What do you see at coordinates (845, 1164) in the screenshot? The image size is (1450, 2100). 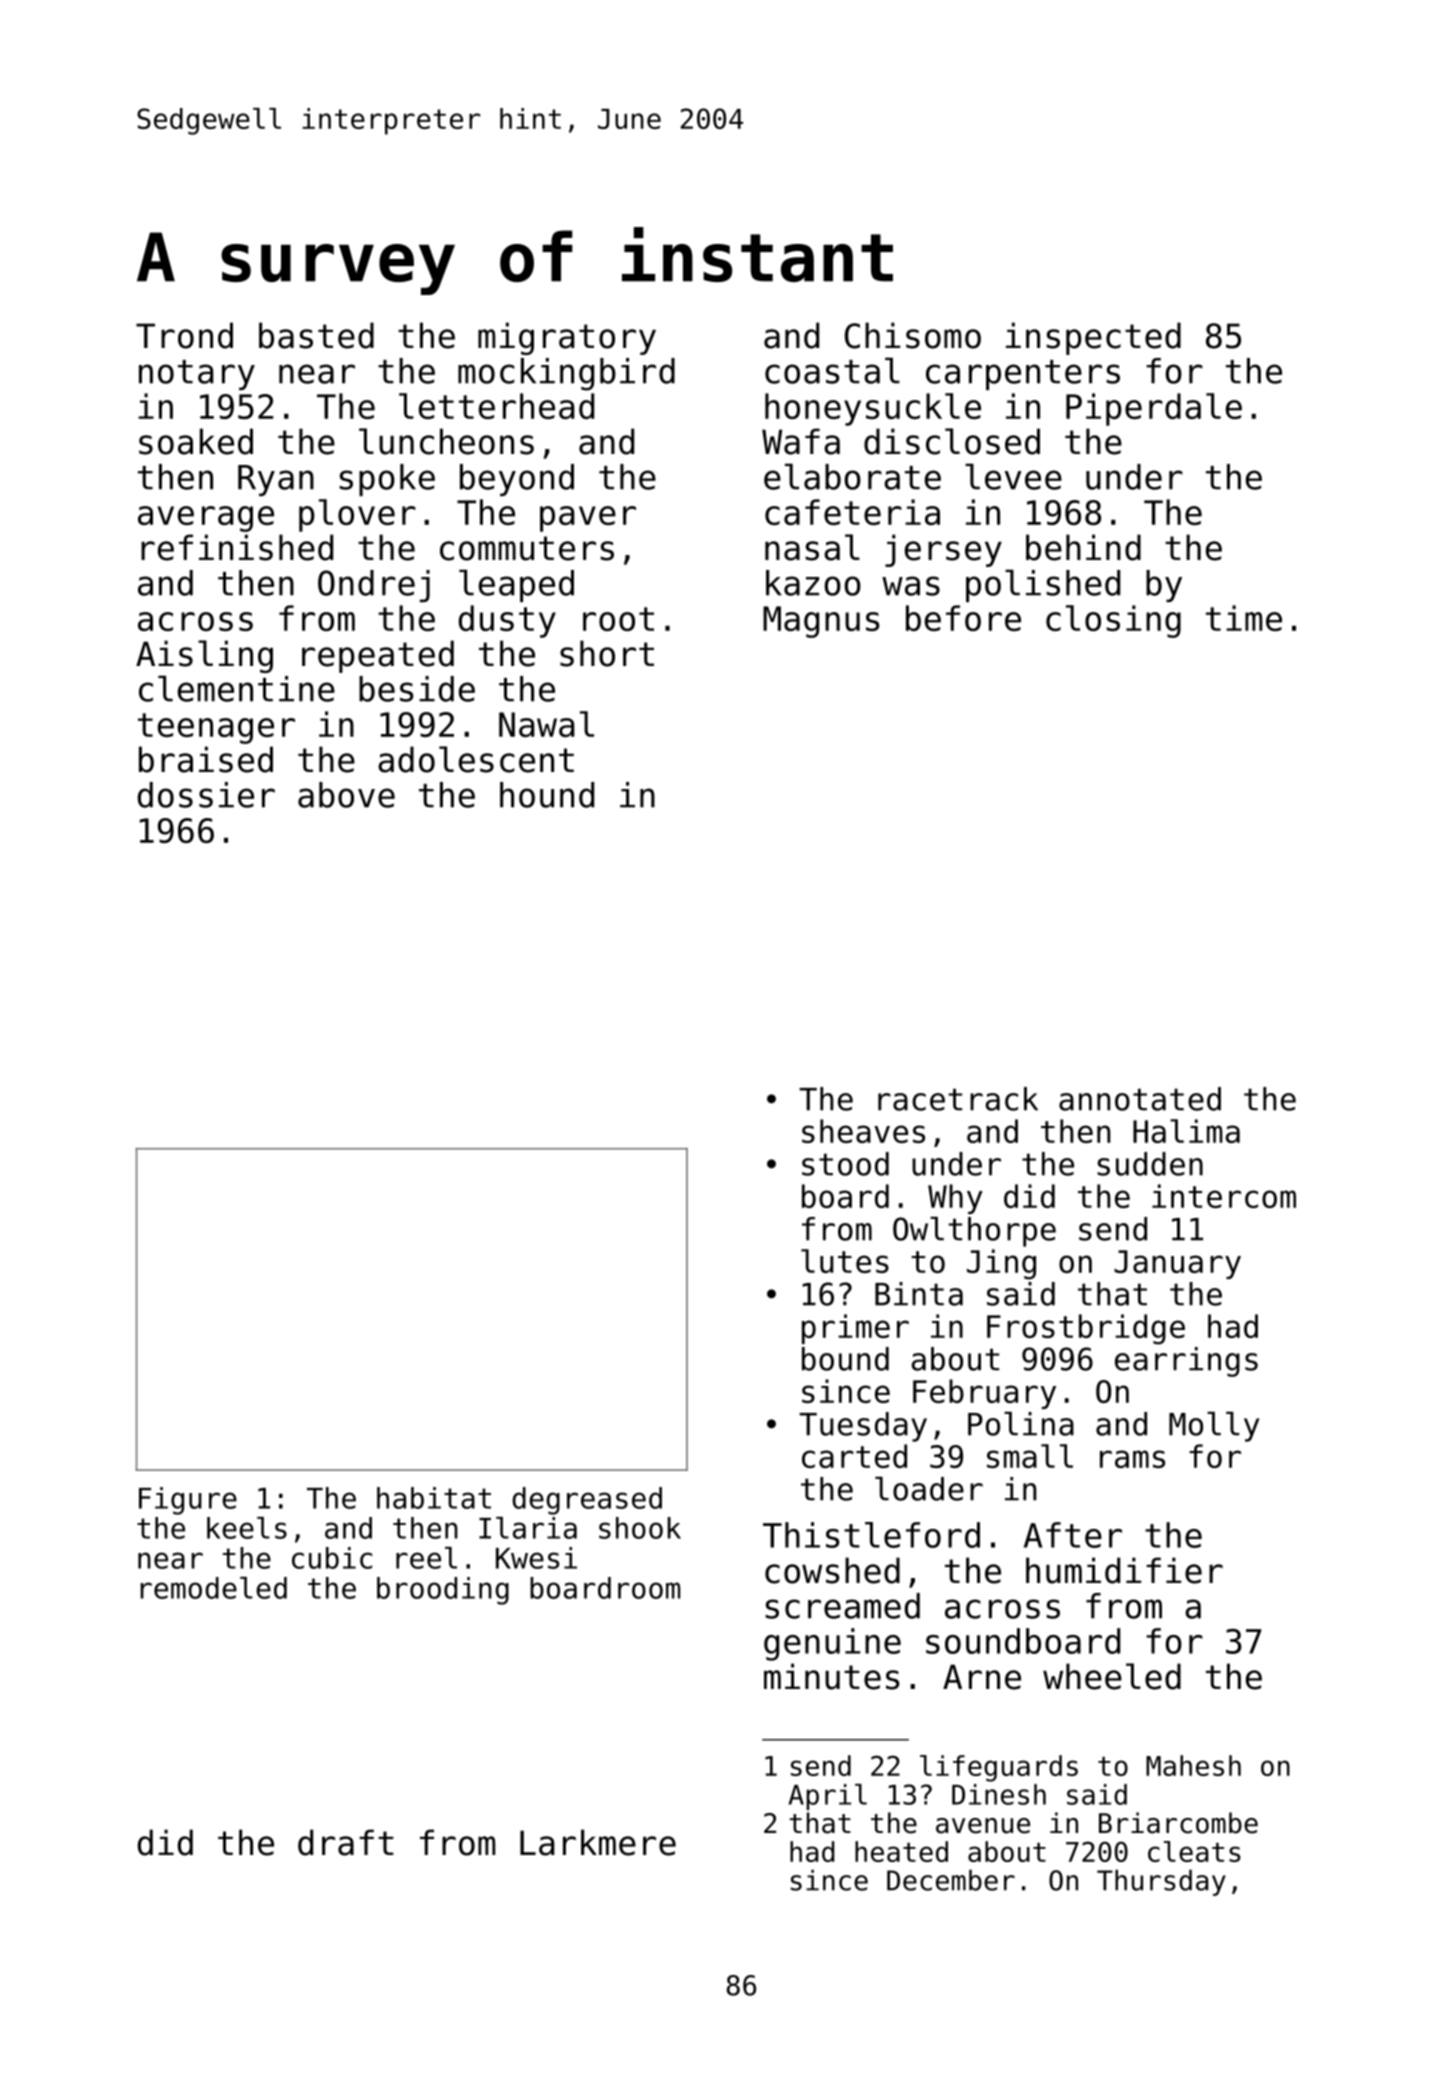 I see `stood` at bounding box center [845, 1164].
